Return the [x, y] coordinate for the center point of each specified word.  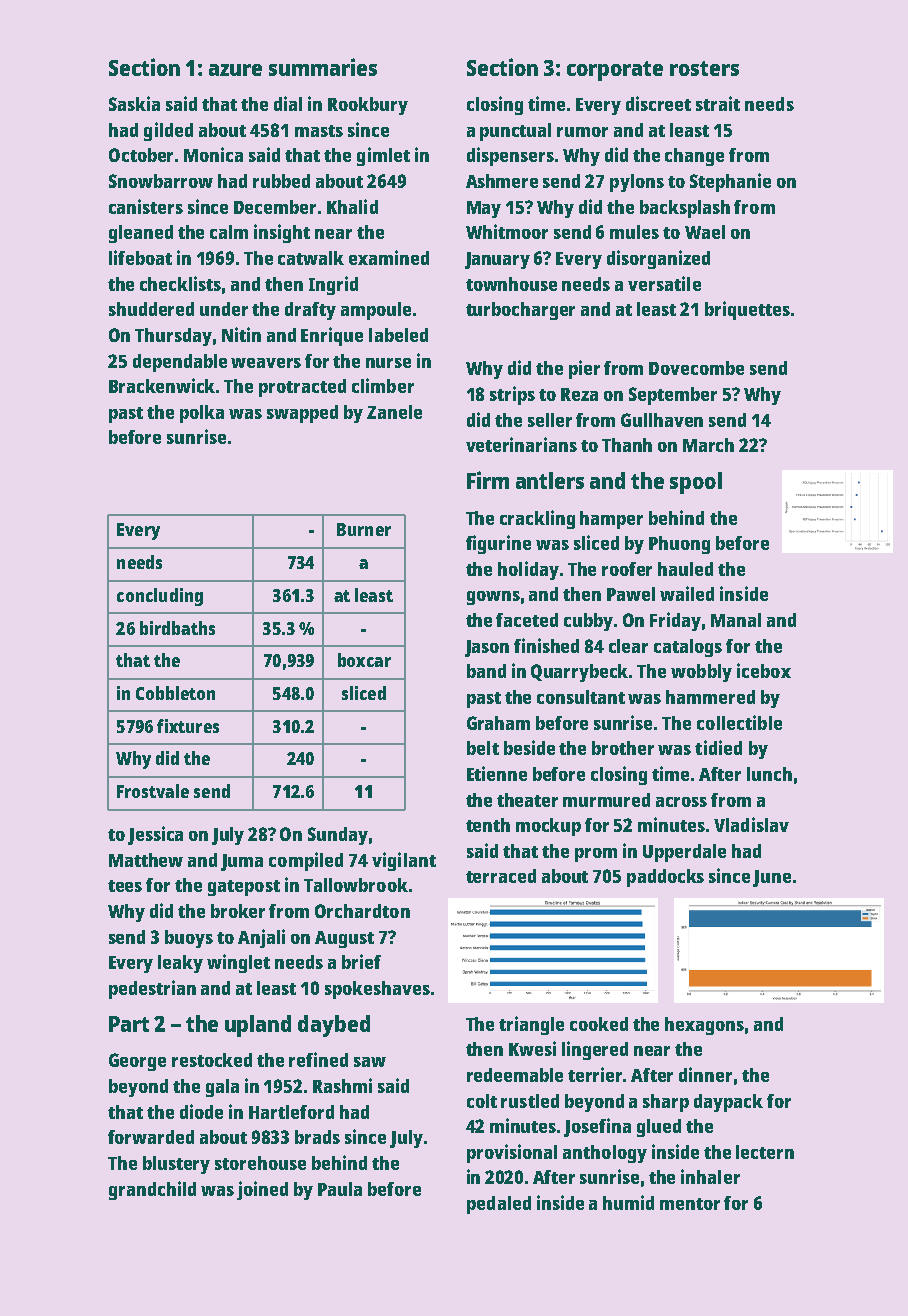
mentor [690, 1204]
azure [235, 70]
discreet [658, 103]
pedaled [499, 1205]
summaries [323, 67]
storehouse [260, 1163]
